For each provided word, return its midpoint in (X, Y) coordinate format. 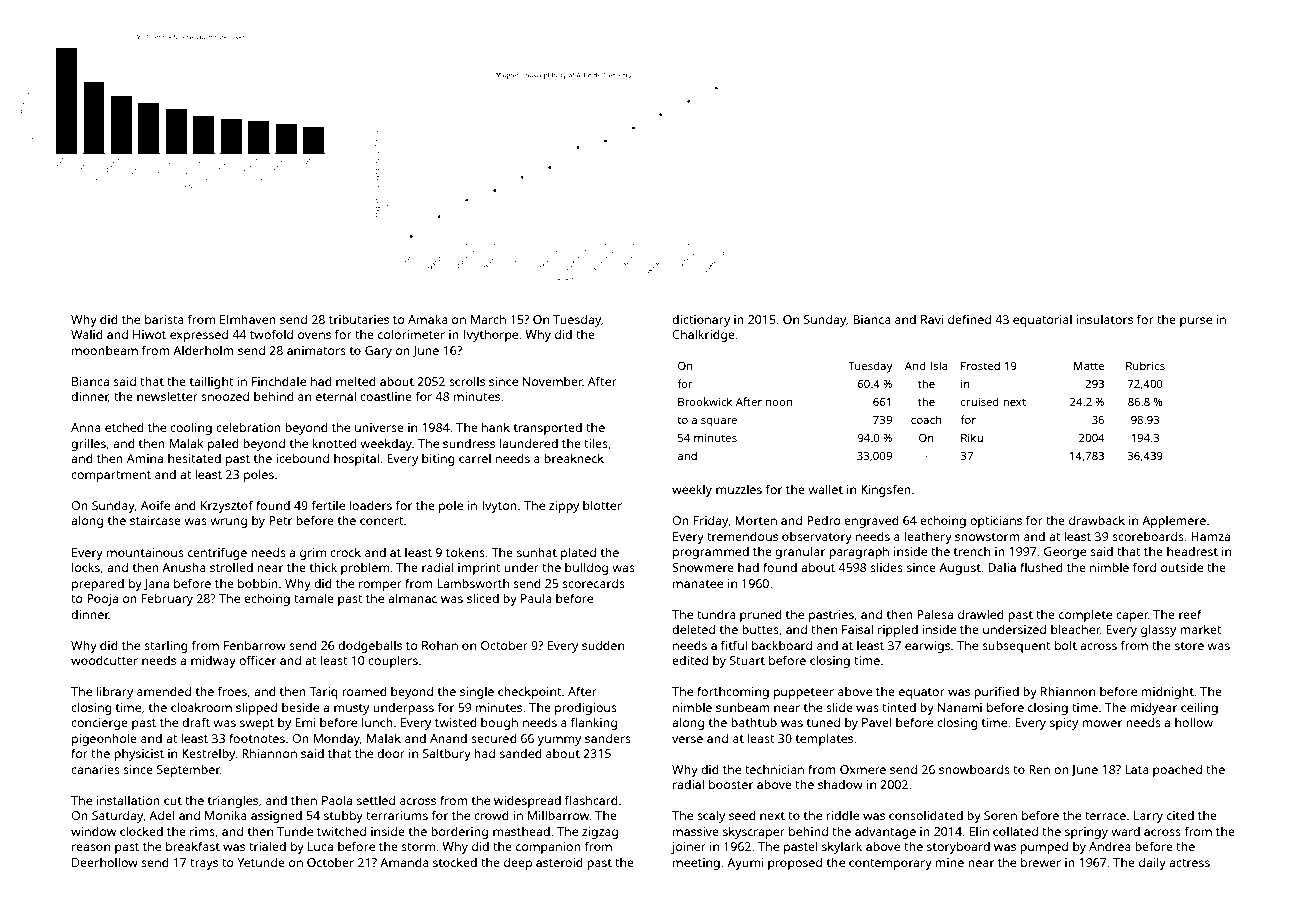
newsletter (167, 396)
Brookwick (705, 401)
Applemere (1174, 521)
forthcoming (733, 692)
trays (204, 864)
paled (223, 444)
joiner (688, 848)
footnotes (257, 738)
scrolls (467, 381)
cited (1180, 815)
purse (1196, 322)
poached (1177, 771)
